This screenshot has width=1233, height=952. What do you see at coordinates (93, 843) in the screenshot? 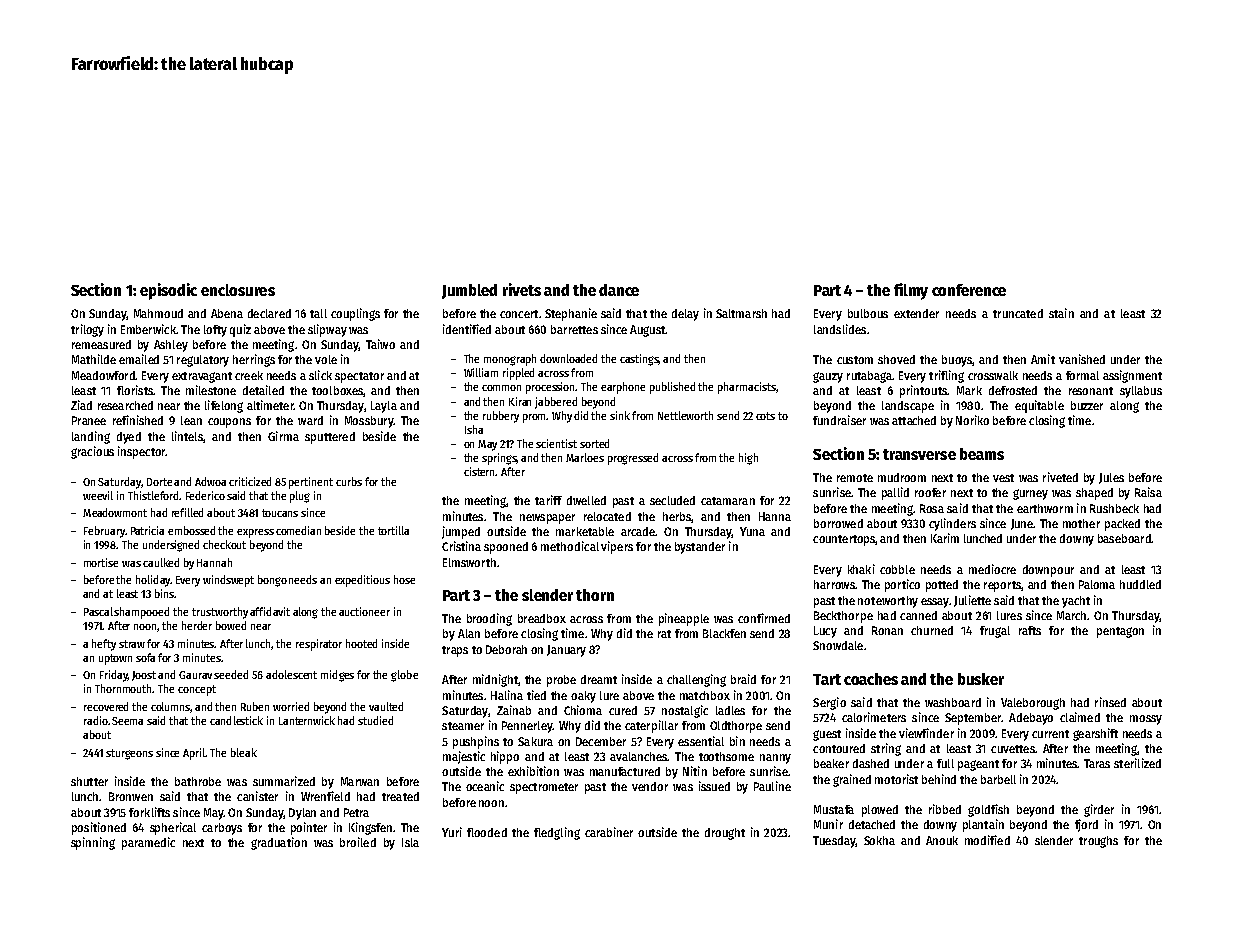
I see `spinning` at bounding box center [93, 843].
